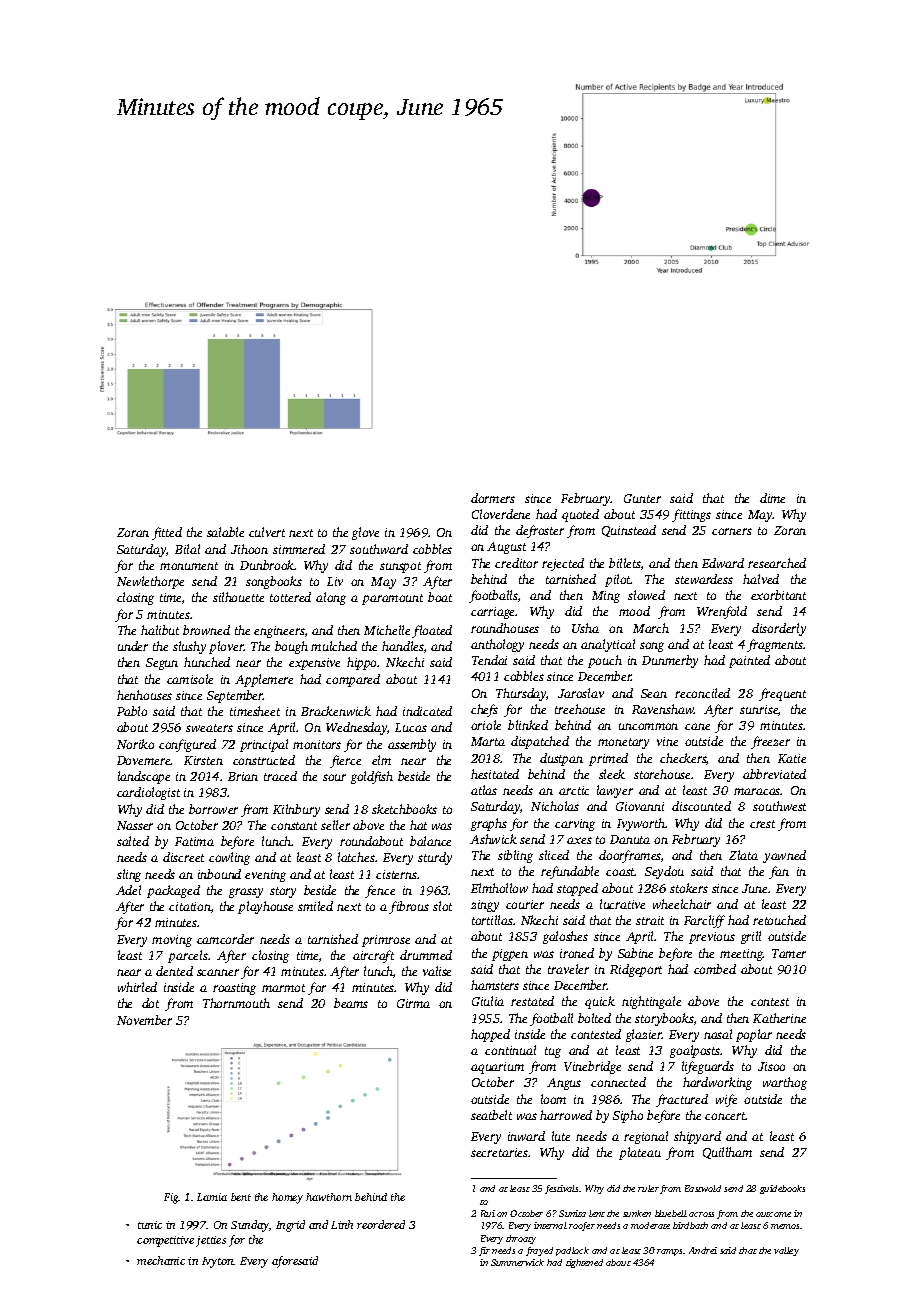  What do you see at coordinates (212, 1197) in the screenshot?
I see `Lamia` at bounding box center [212, 1197].
